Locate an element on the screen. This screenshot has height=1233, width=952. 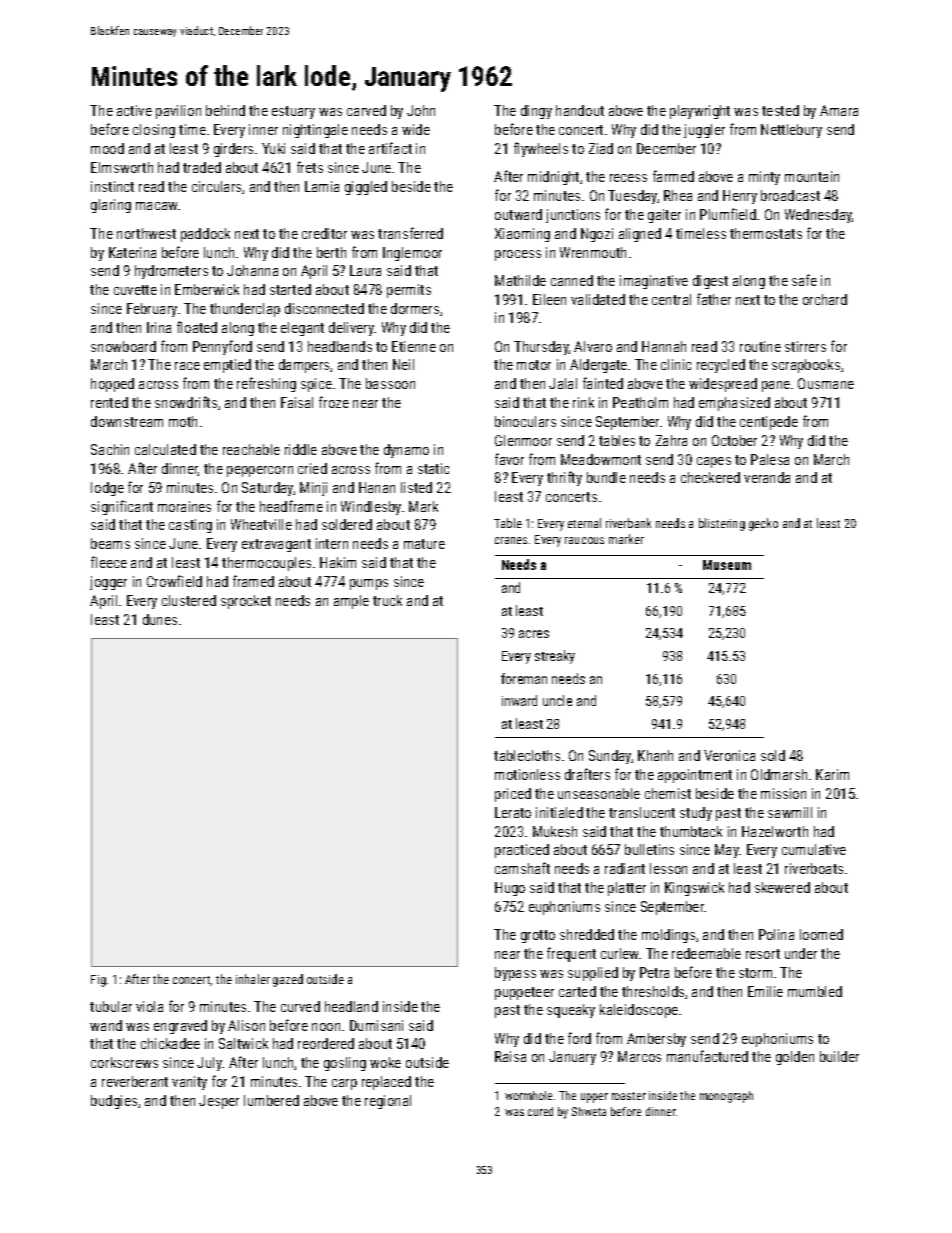
checkered is located at coordinates (710, 477).
